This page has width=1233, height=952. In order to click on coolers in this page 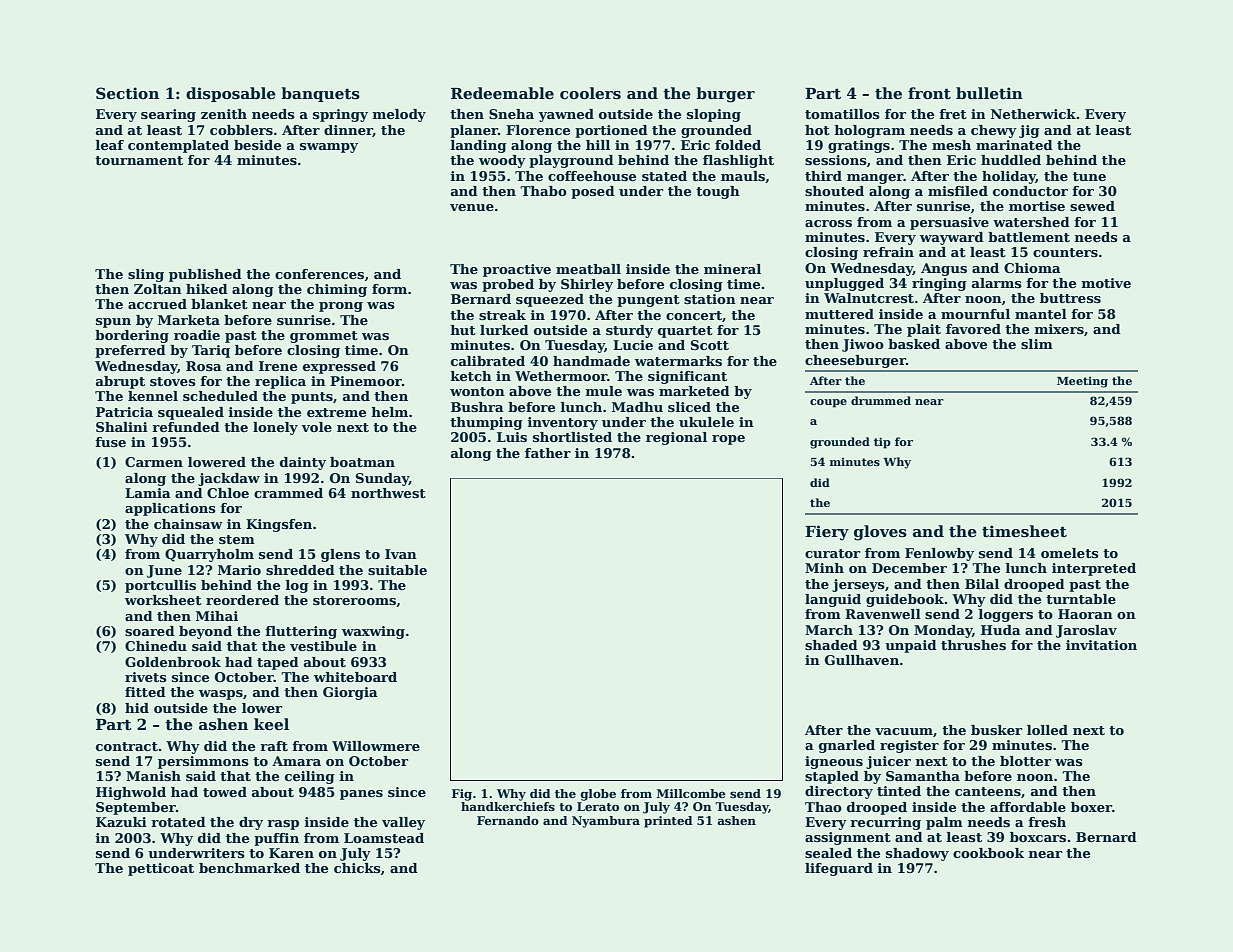, I will do `click(590, 93)`.
